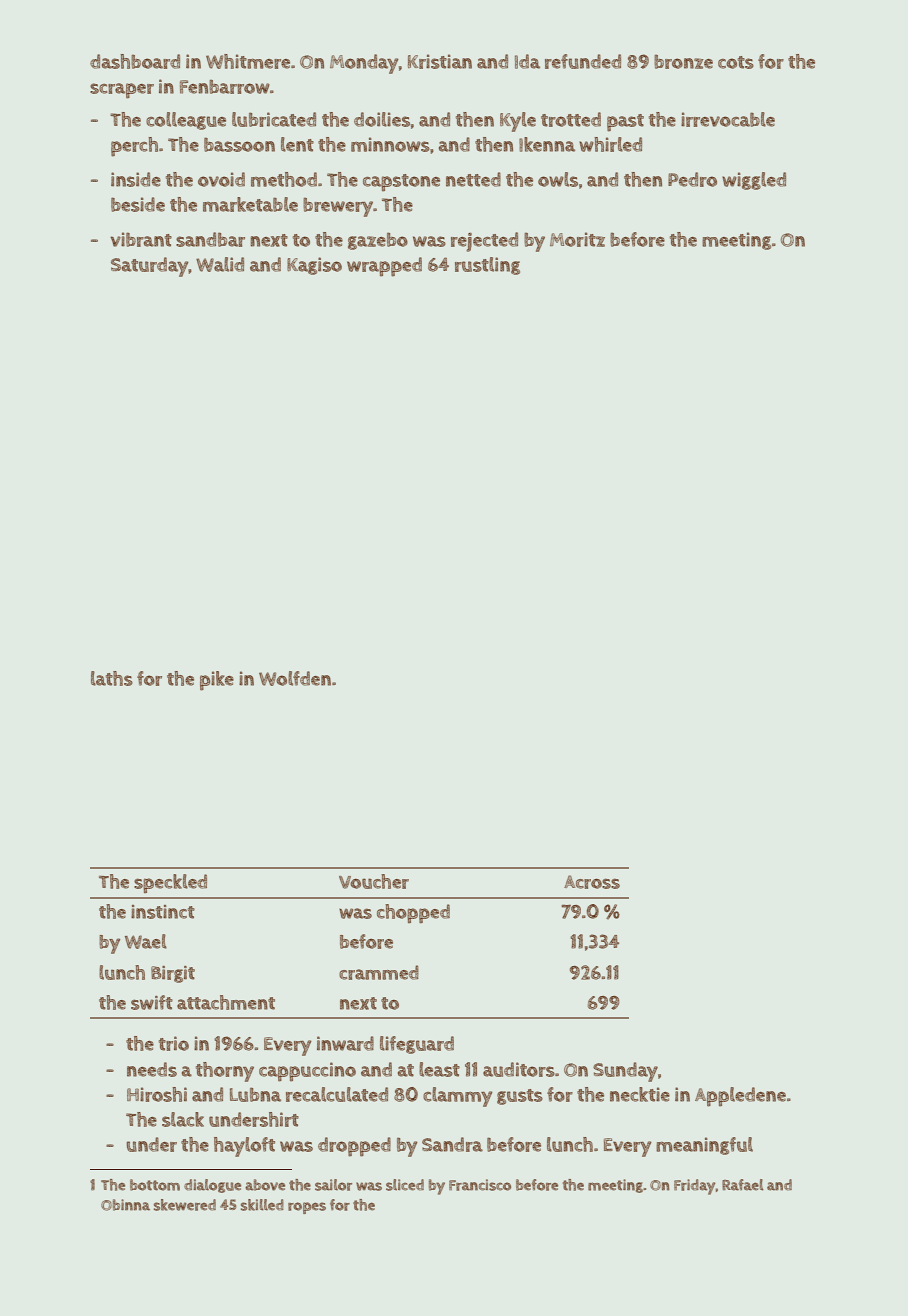 This screenshot has height=1316, width=908. Describe the element at coordinates (295, 678) in the screenshot. I see `Wolfden` at that location.
